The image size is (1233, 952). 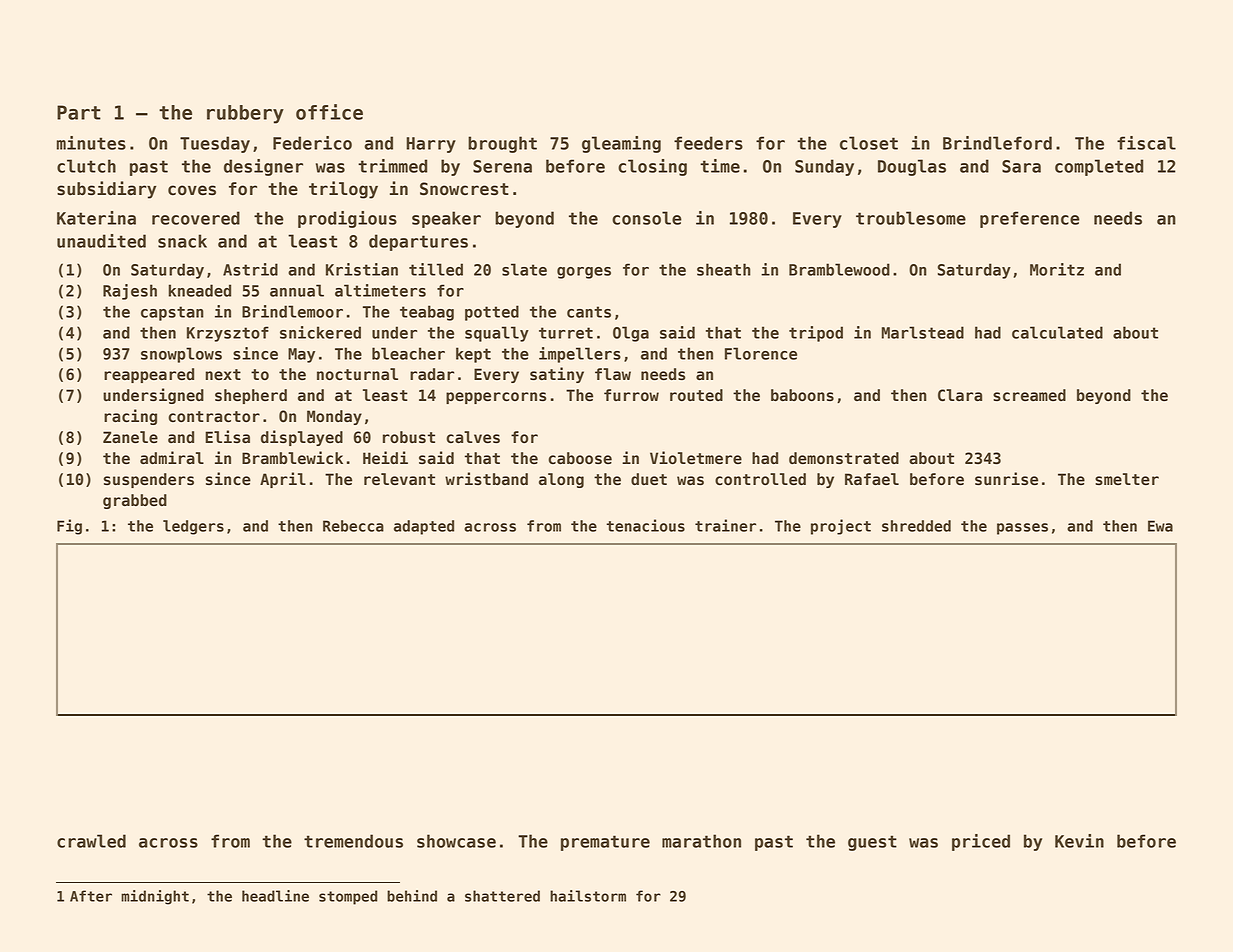 What do you see at coordinates (1146, 143) in the page?
I see `fiscal` at bounding box center [1146, 143].
